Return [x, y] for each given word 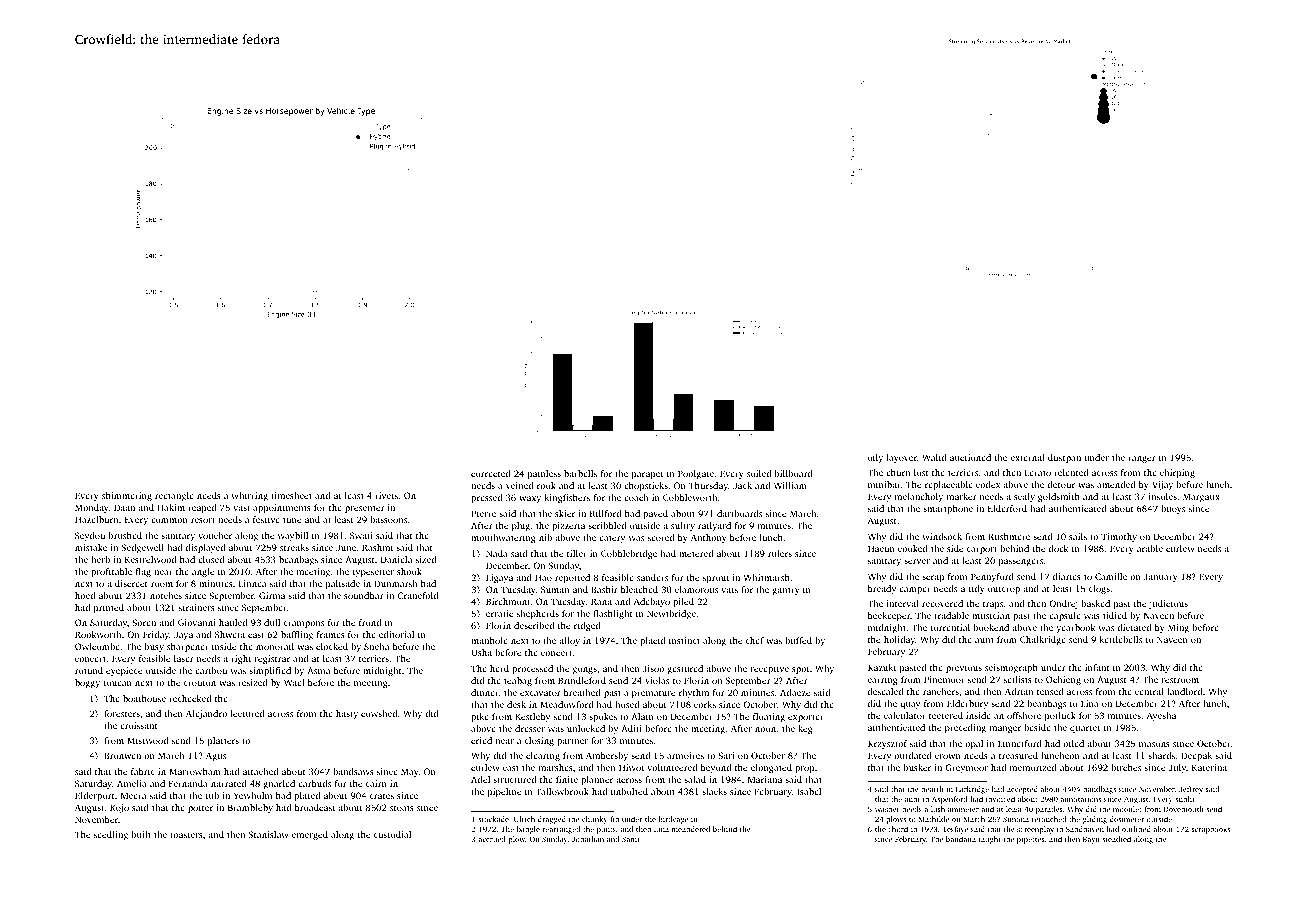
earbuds [314, 783]
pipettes [1030, 840]
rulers [780, 553]
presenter [365, 509]
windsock [942, 536]
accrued [491, 839]
